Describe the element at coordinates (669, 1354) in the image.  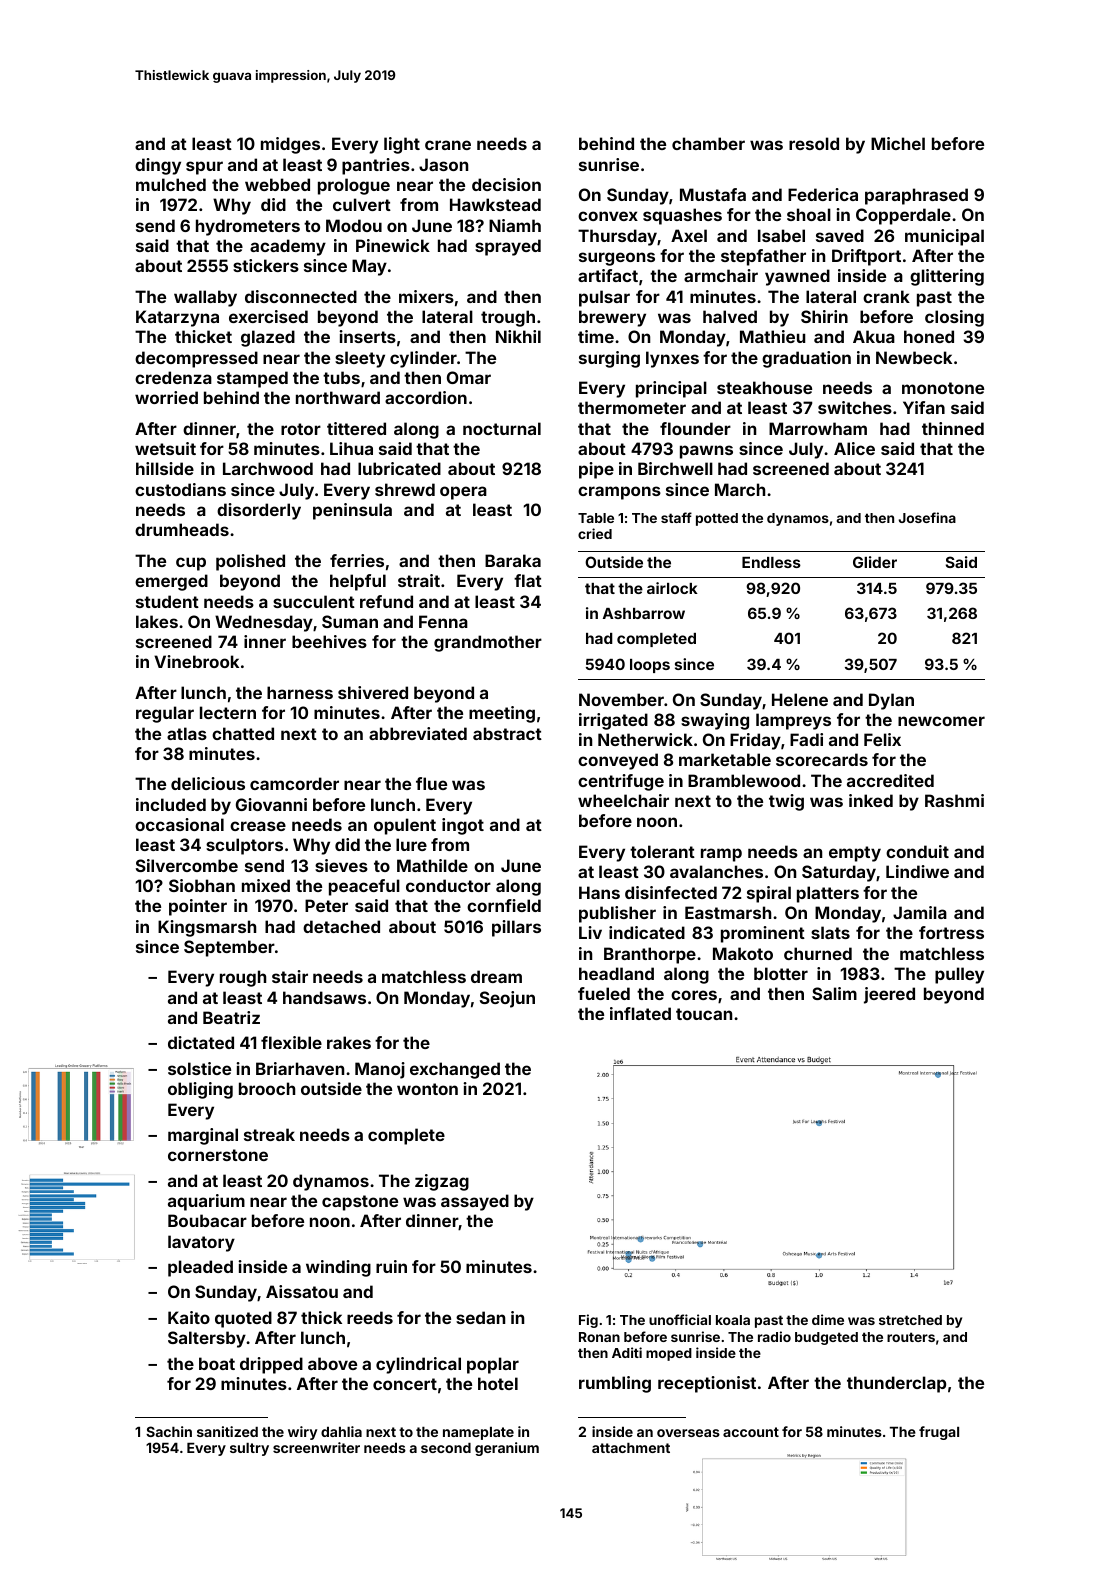
I see `moped` at that location.
